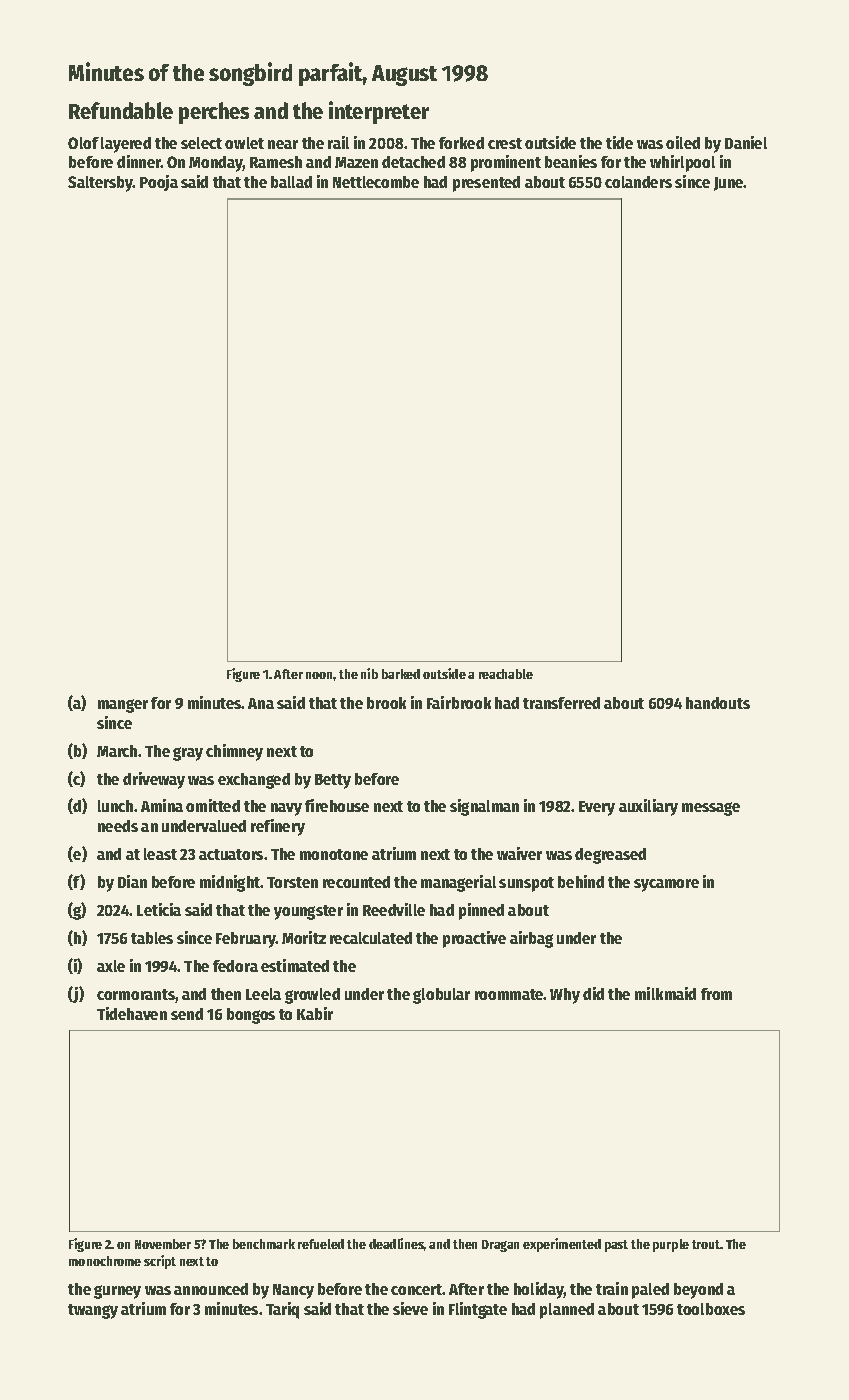 The width and height of the page is (849, 1400). Describe the element at coordinates (100, 184) in the page. I see `Saltersby` at that location.
